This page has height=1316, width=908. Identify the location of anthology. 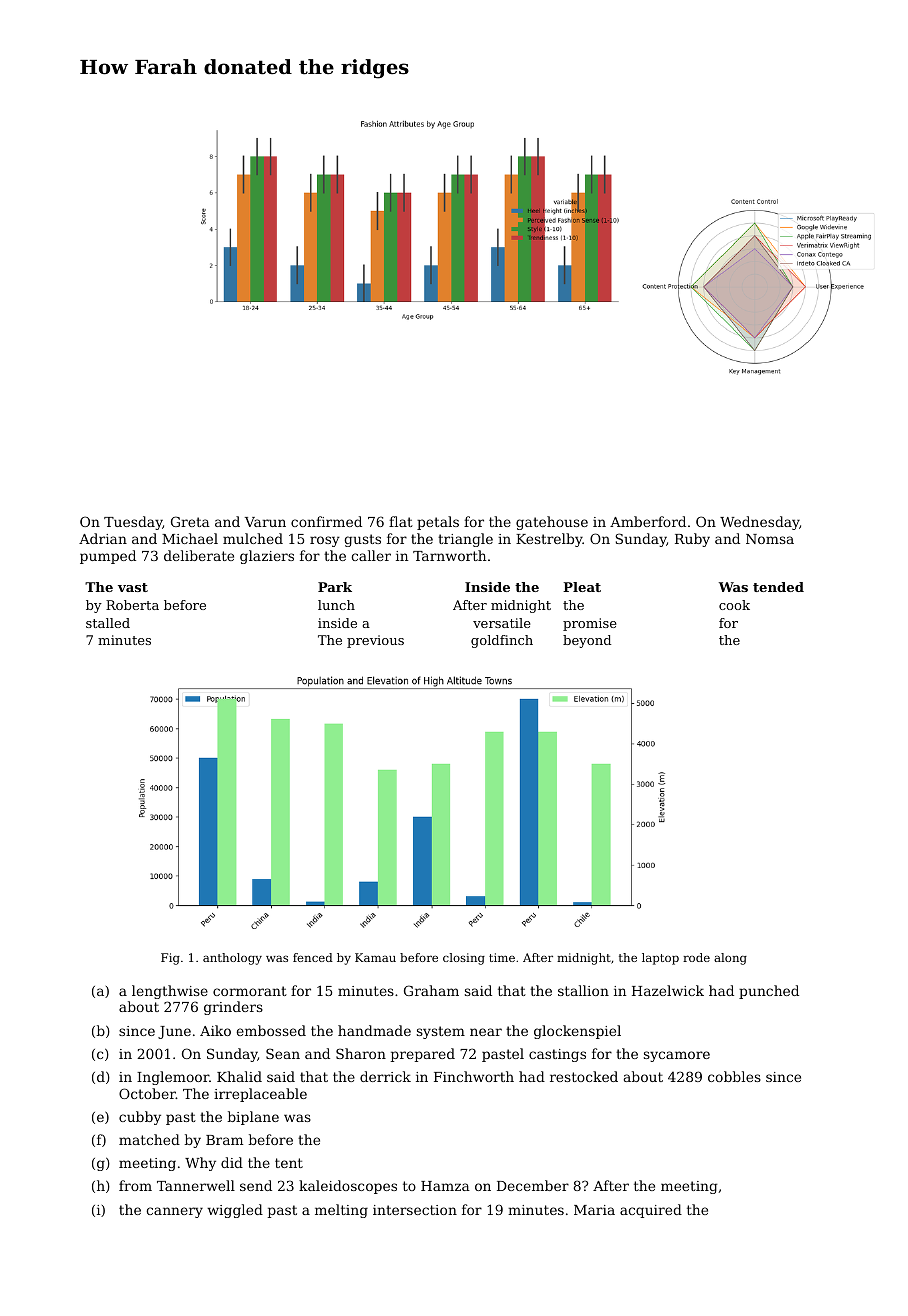
(232, 959).
